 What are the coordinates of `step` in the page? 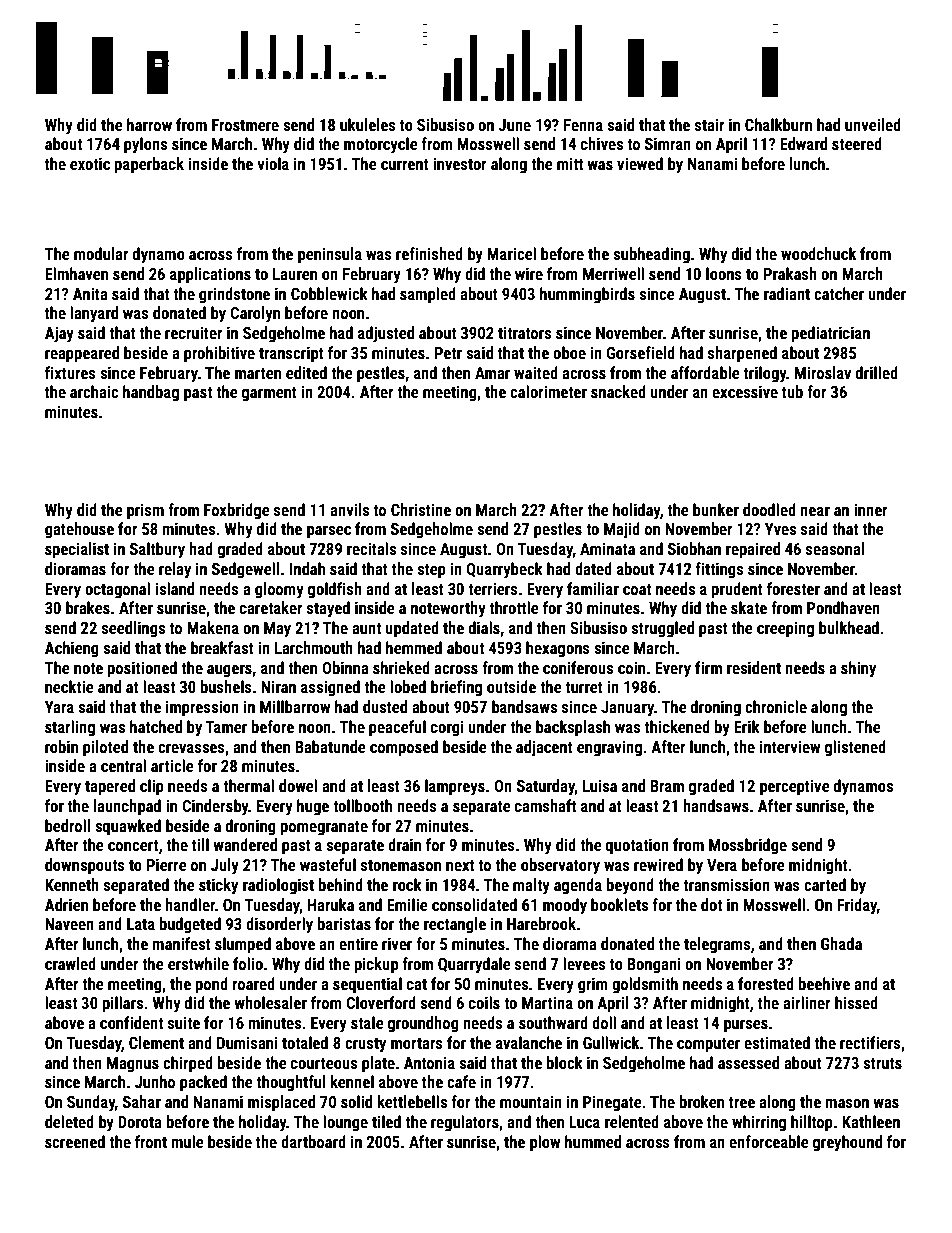 It's located at (431, 571).
